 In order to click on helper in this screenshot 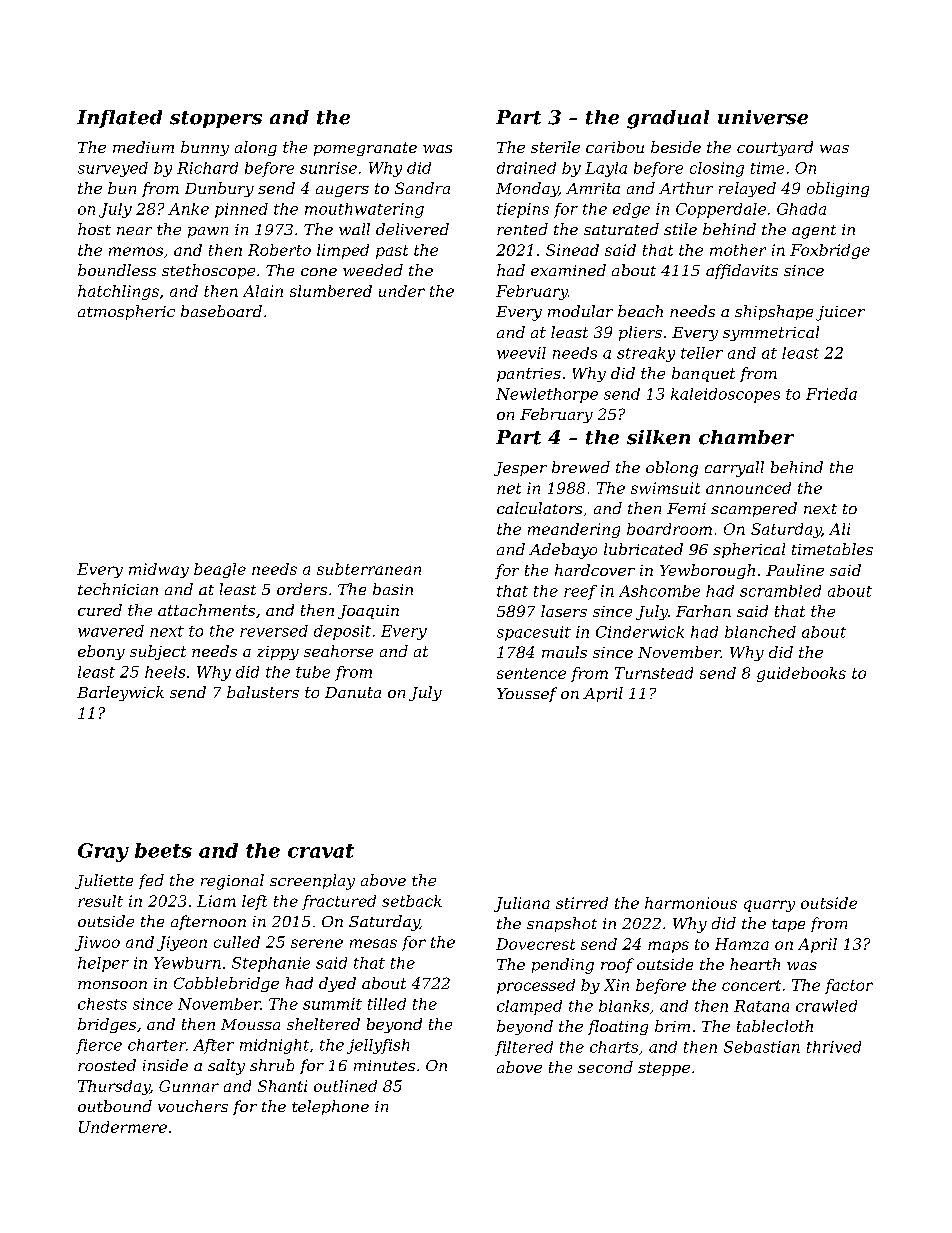, I will do `click(103, 964)`.
